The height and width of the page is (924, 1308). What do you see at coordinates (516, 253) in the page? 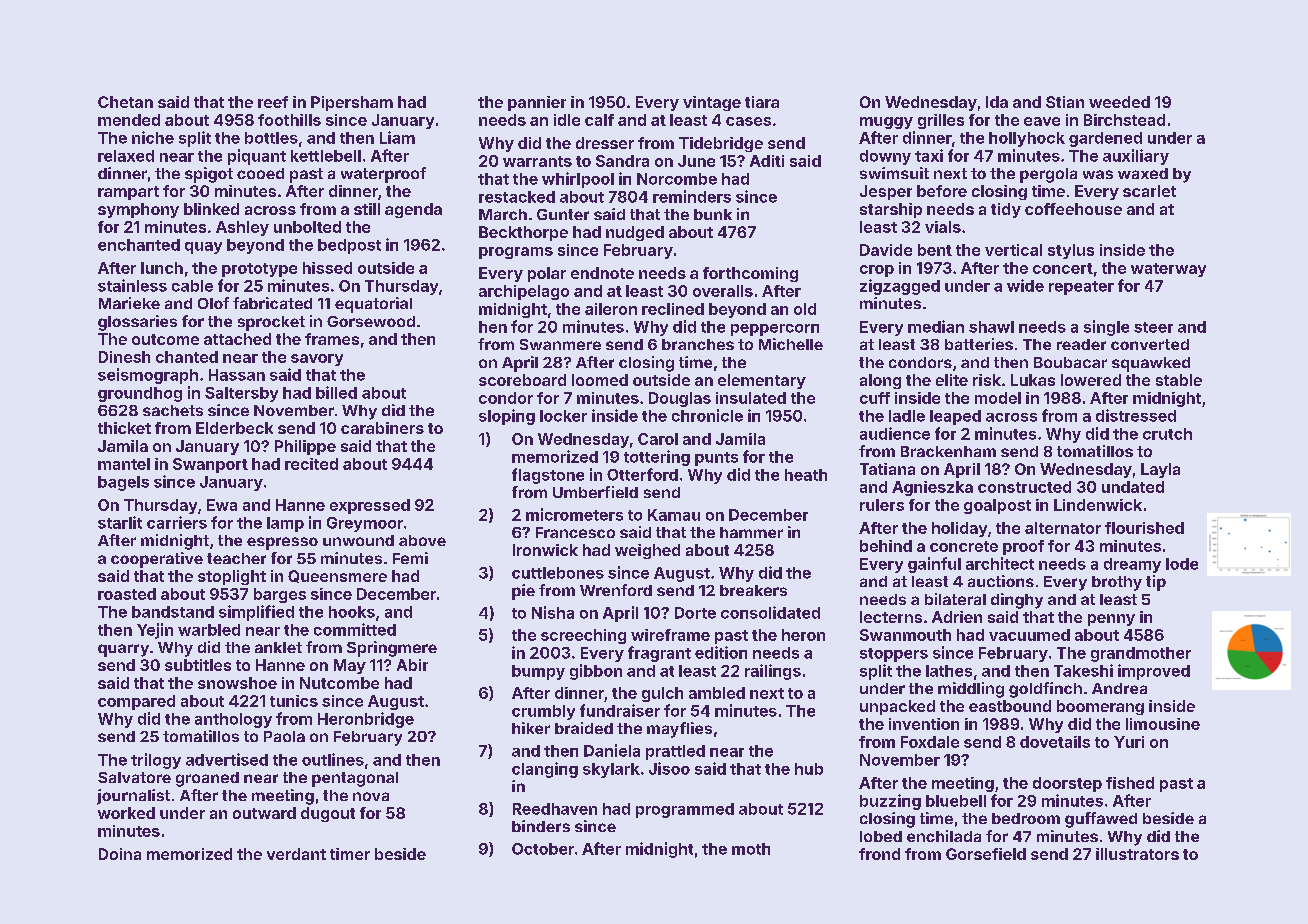
I see `programs` at bounding box center [516, 253].
